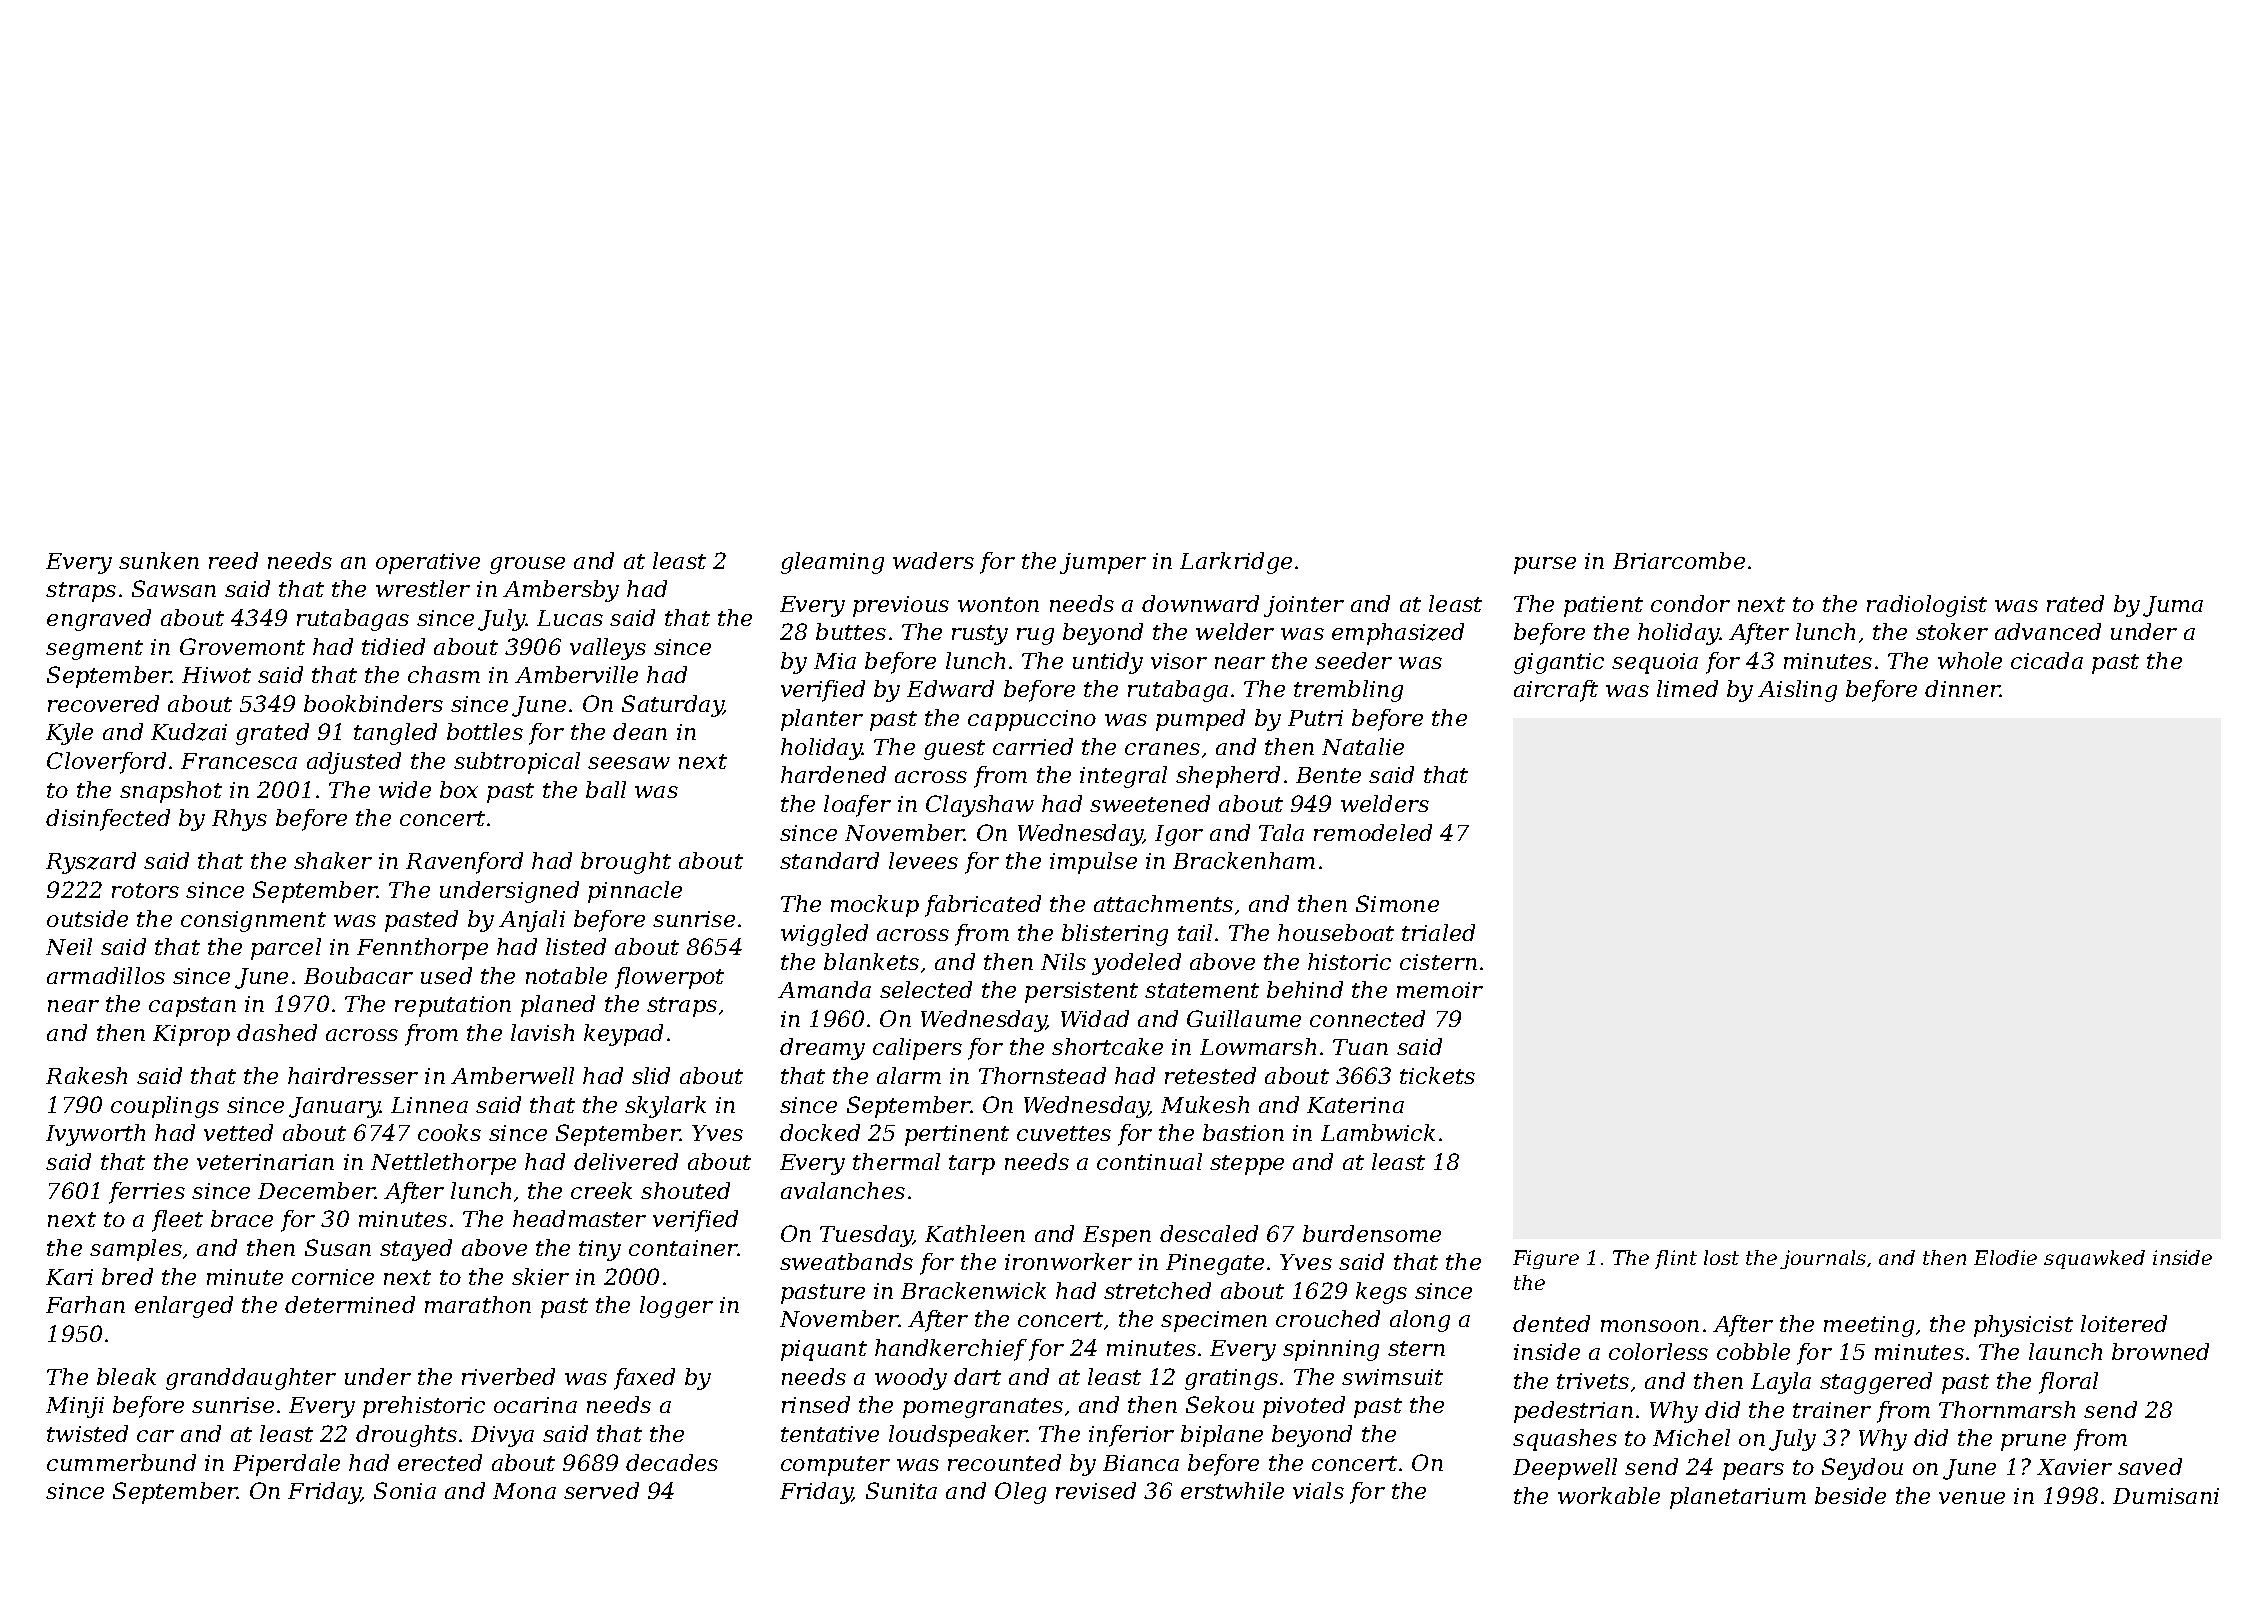 Image resolution: width=2267 pixels, height=1603 pixels. What do you see at coordinates (444, 674) in the screenshot?
I see `chasm` at bounding box center [444, 674].
